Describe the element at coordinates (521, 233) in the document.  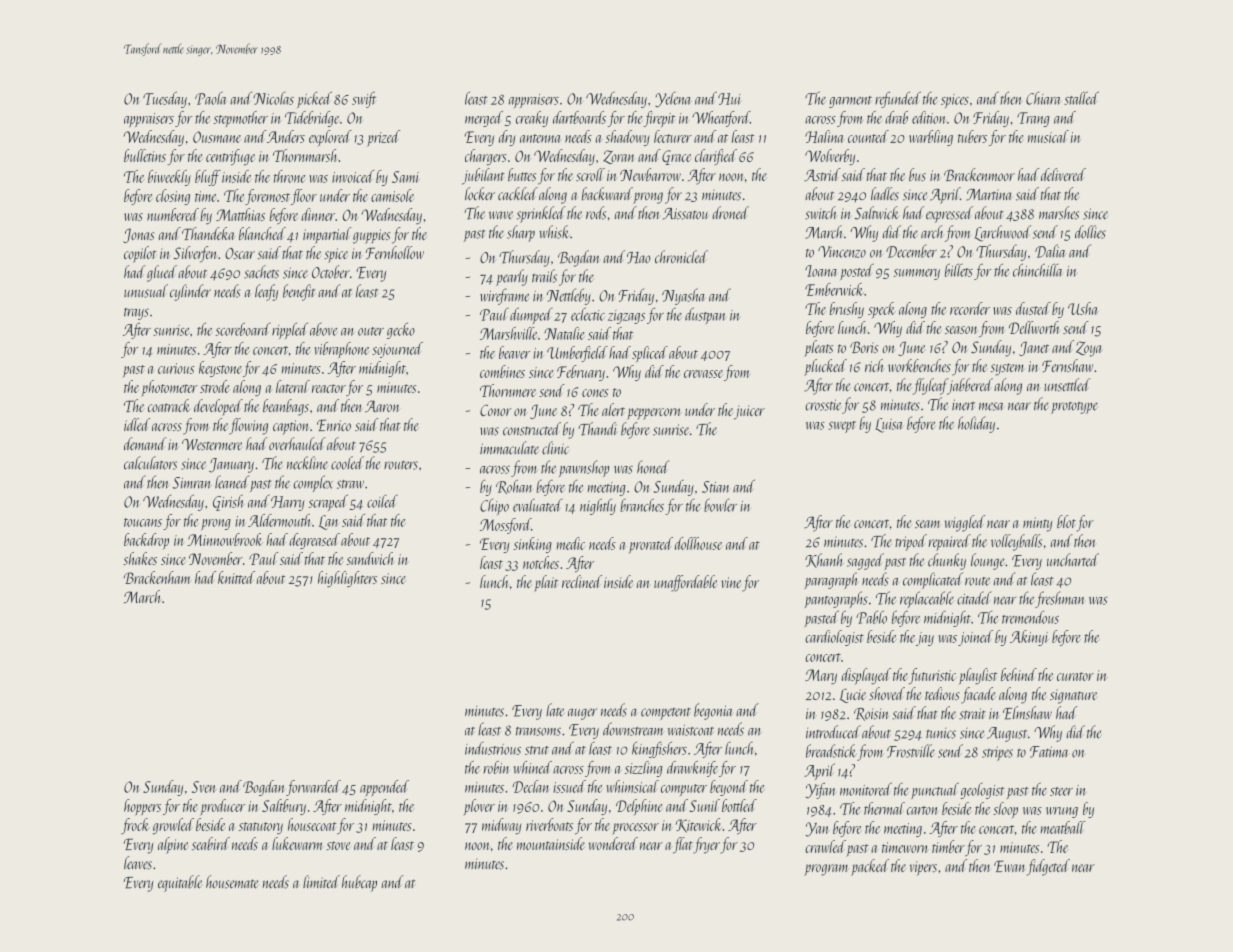
I see `sharp` at that location.
